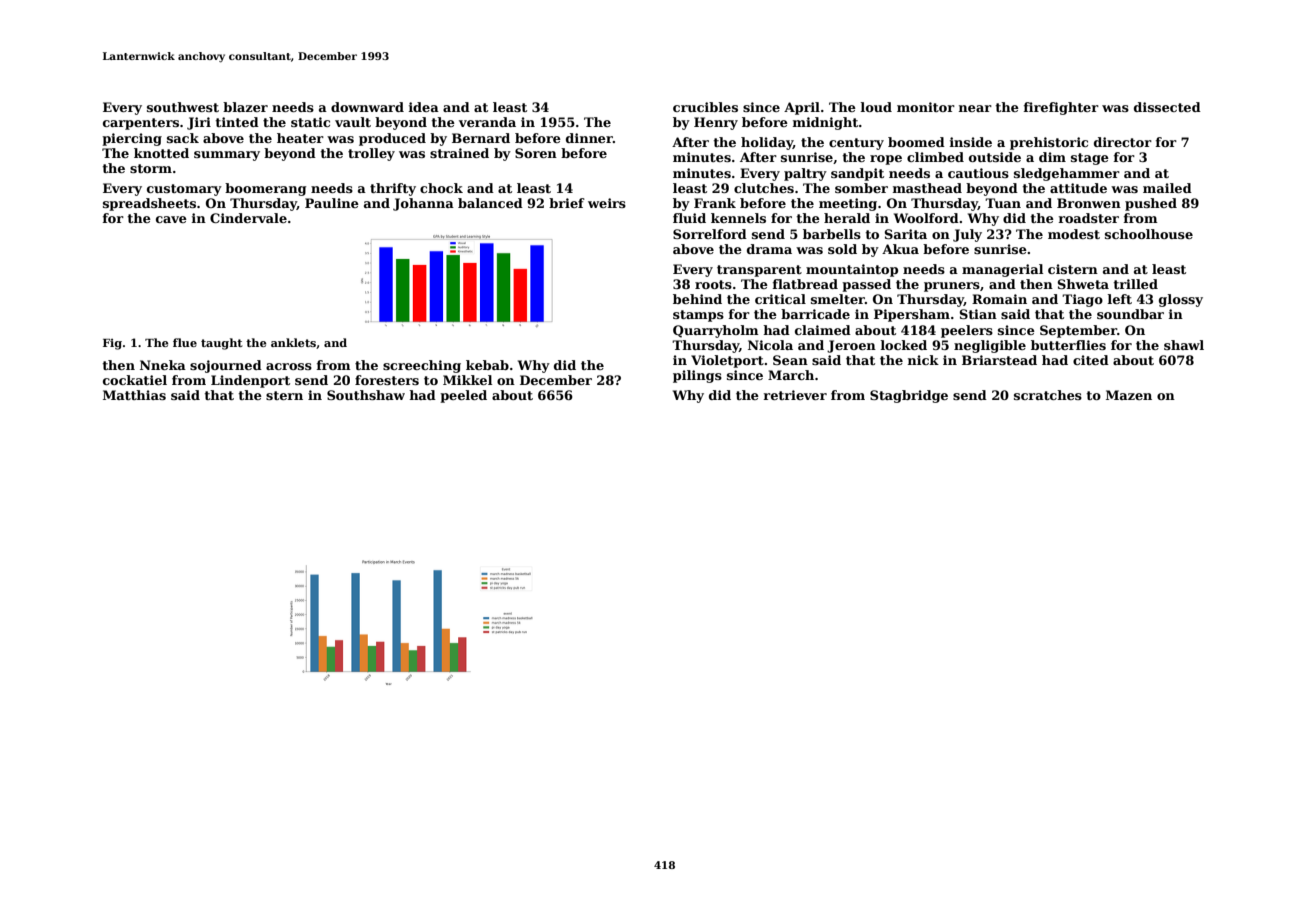 This screenshot has width=1308, height=924. I want to click on kebab, so click(487, 365).
